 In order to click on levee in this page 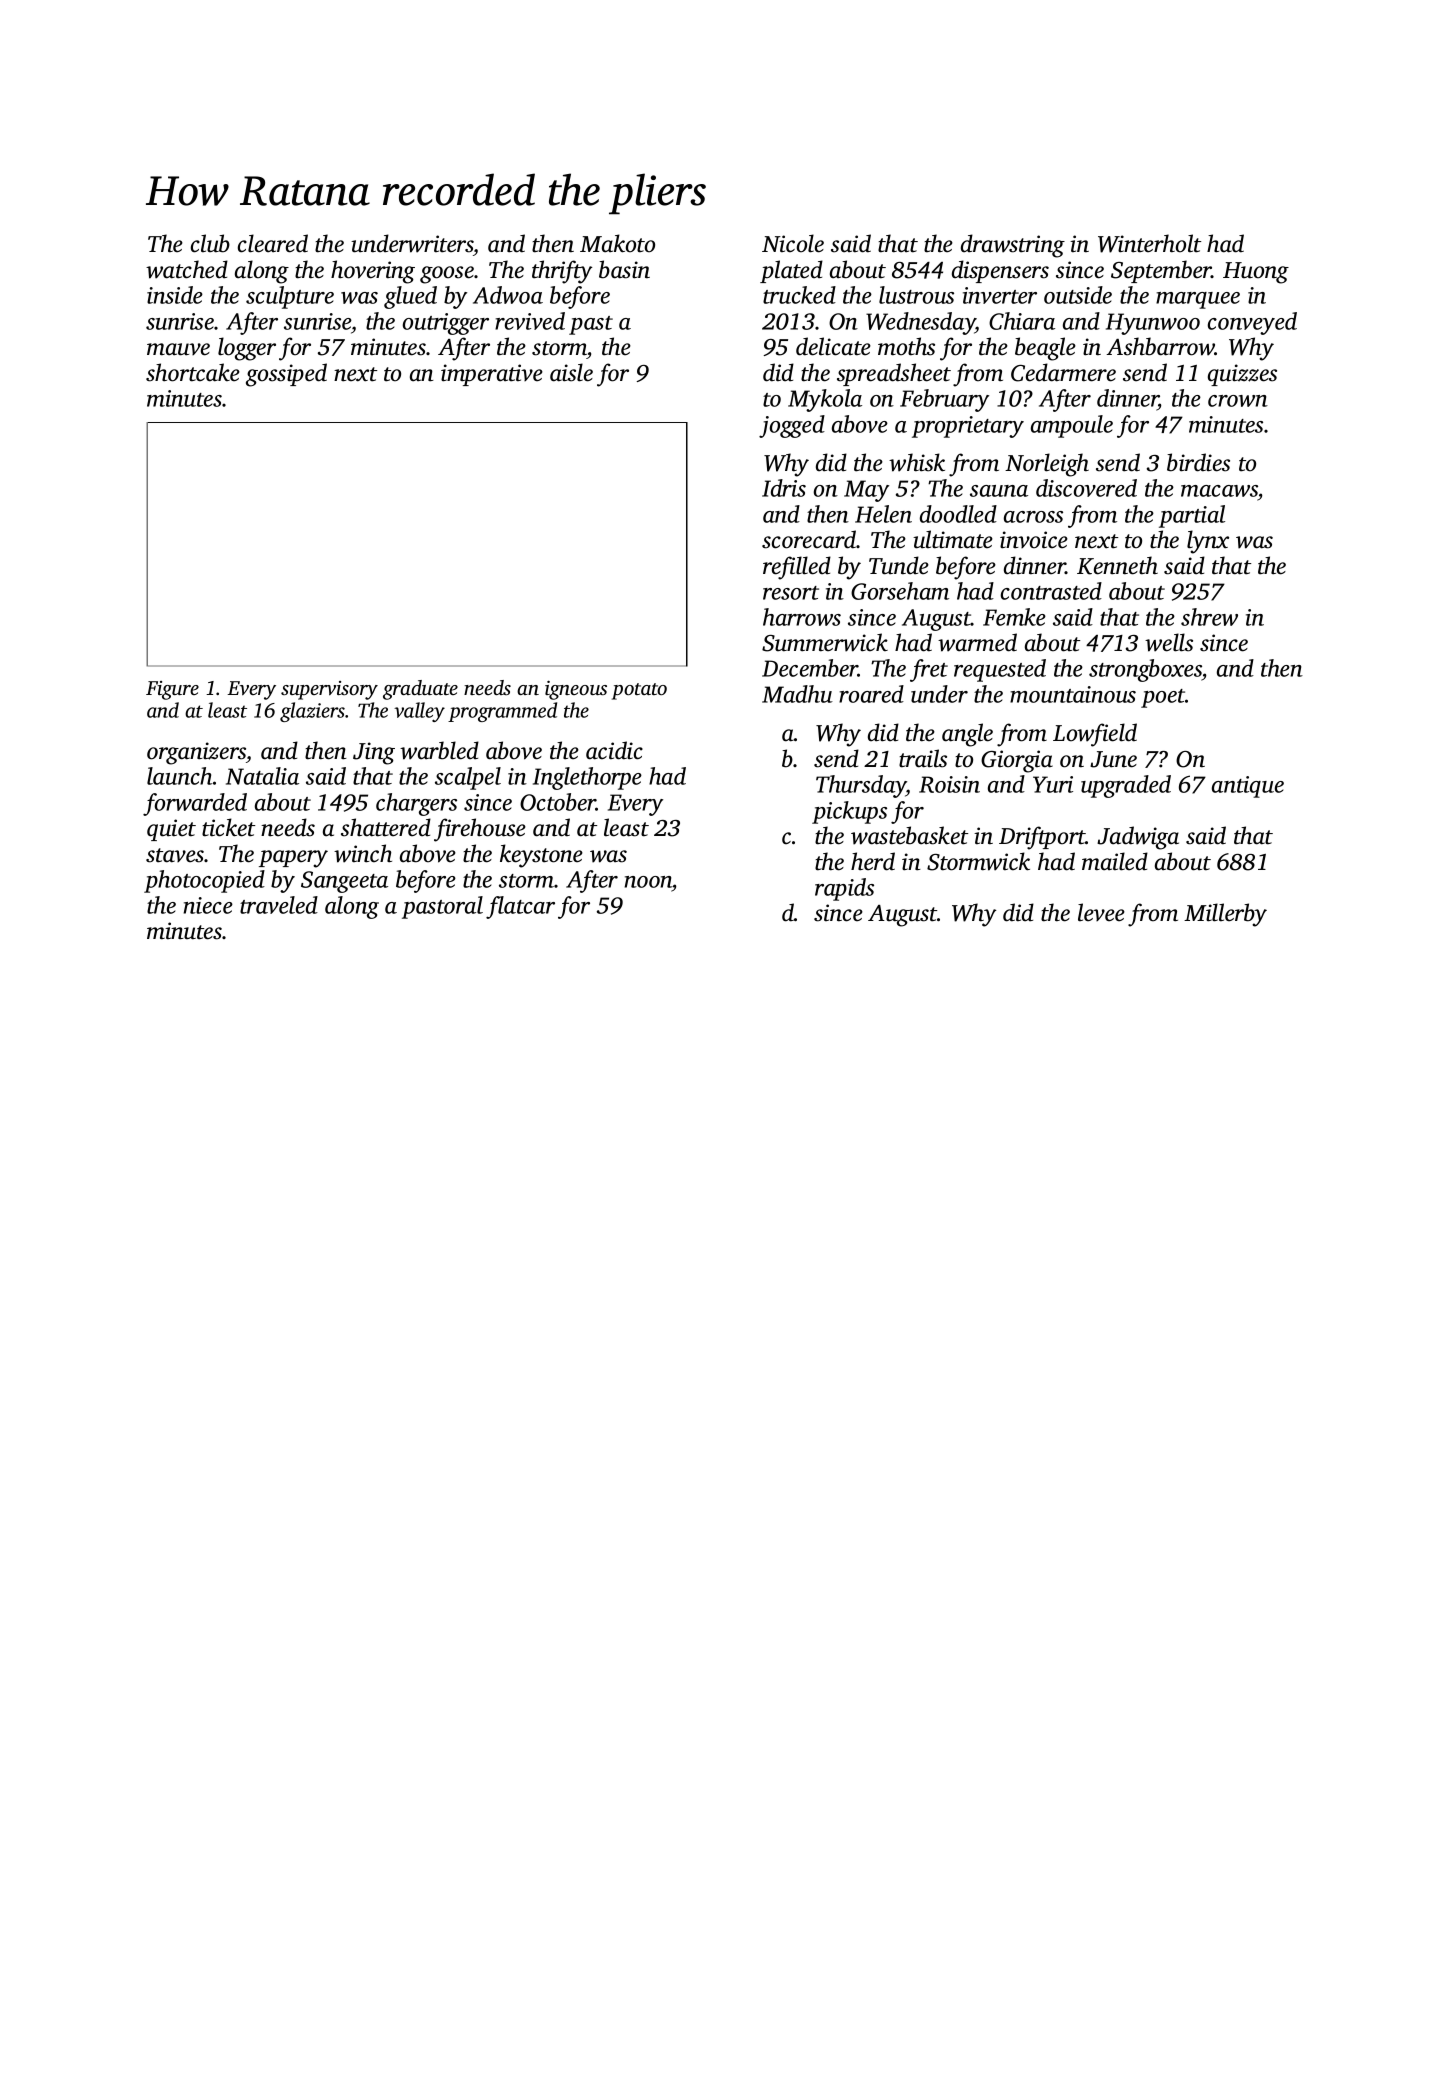, I will do `click(1101, 912)`.
